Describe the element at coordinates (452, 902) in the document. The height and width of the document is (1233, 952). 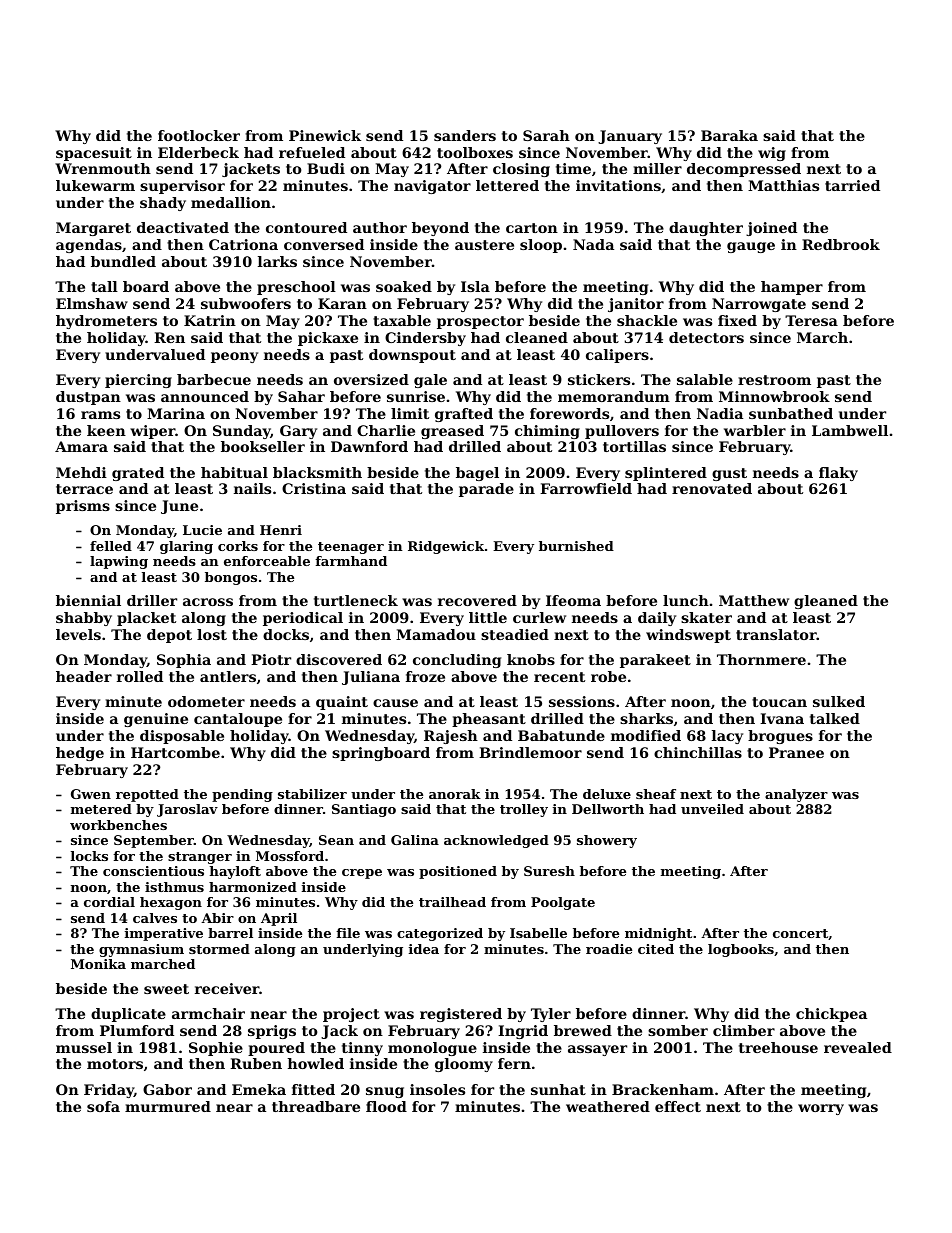
I see `trailhead` at that location.
